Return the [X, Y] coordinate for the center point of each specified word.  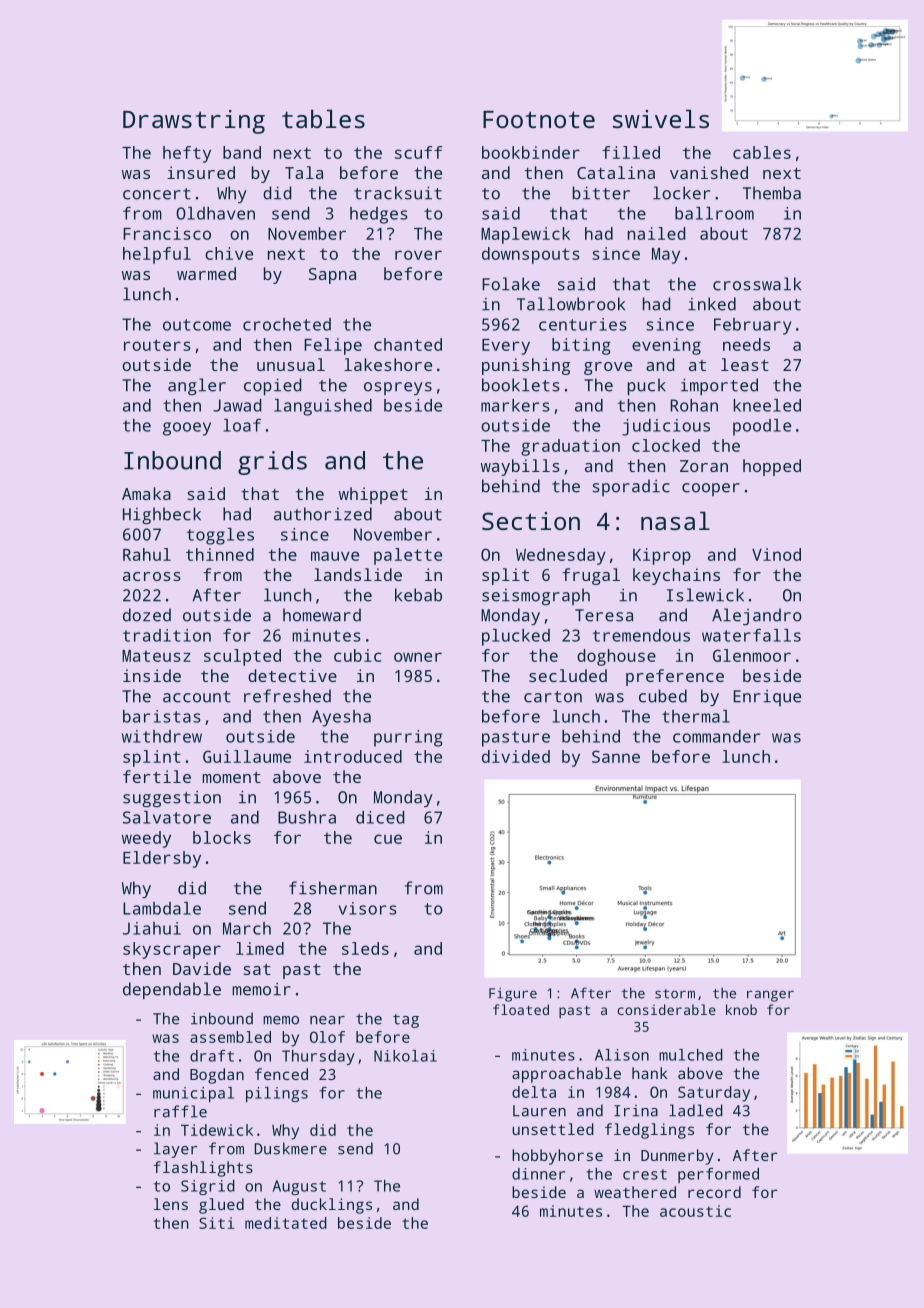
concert [157, 194]
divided [516, 756]
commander [716, 736]
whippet [373, 495]
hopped [772, 467]
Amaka [146, 493]
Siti [216, 1223]
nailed [656, 233]
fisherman [333, 888]
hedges [379, 215]
